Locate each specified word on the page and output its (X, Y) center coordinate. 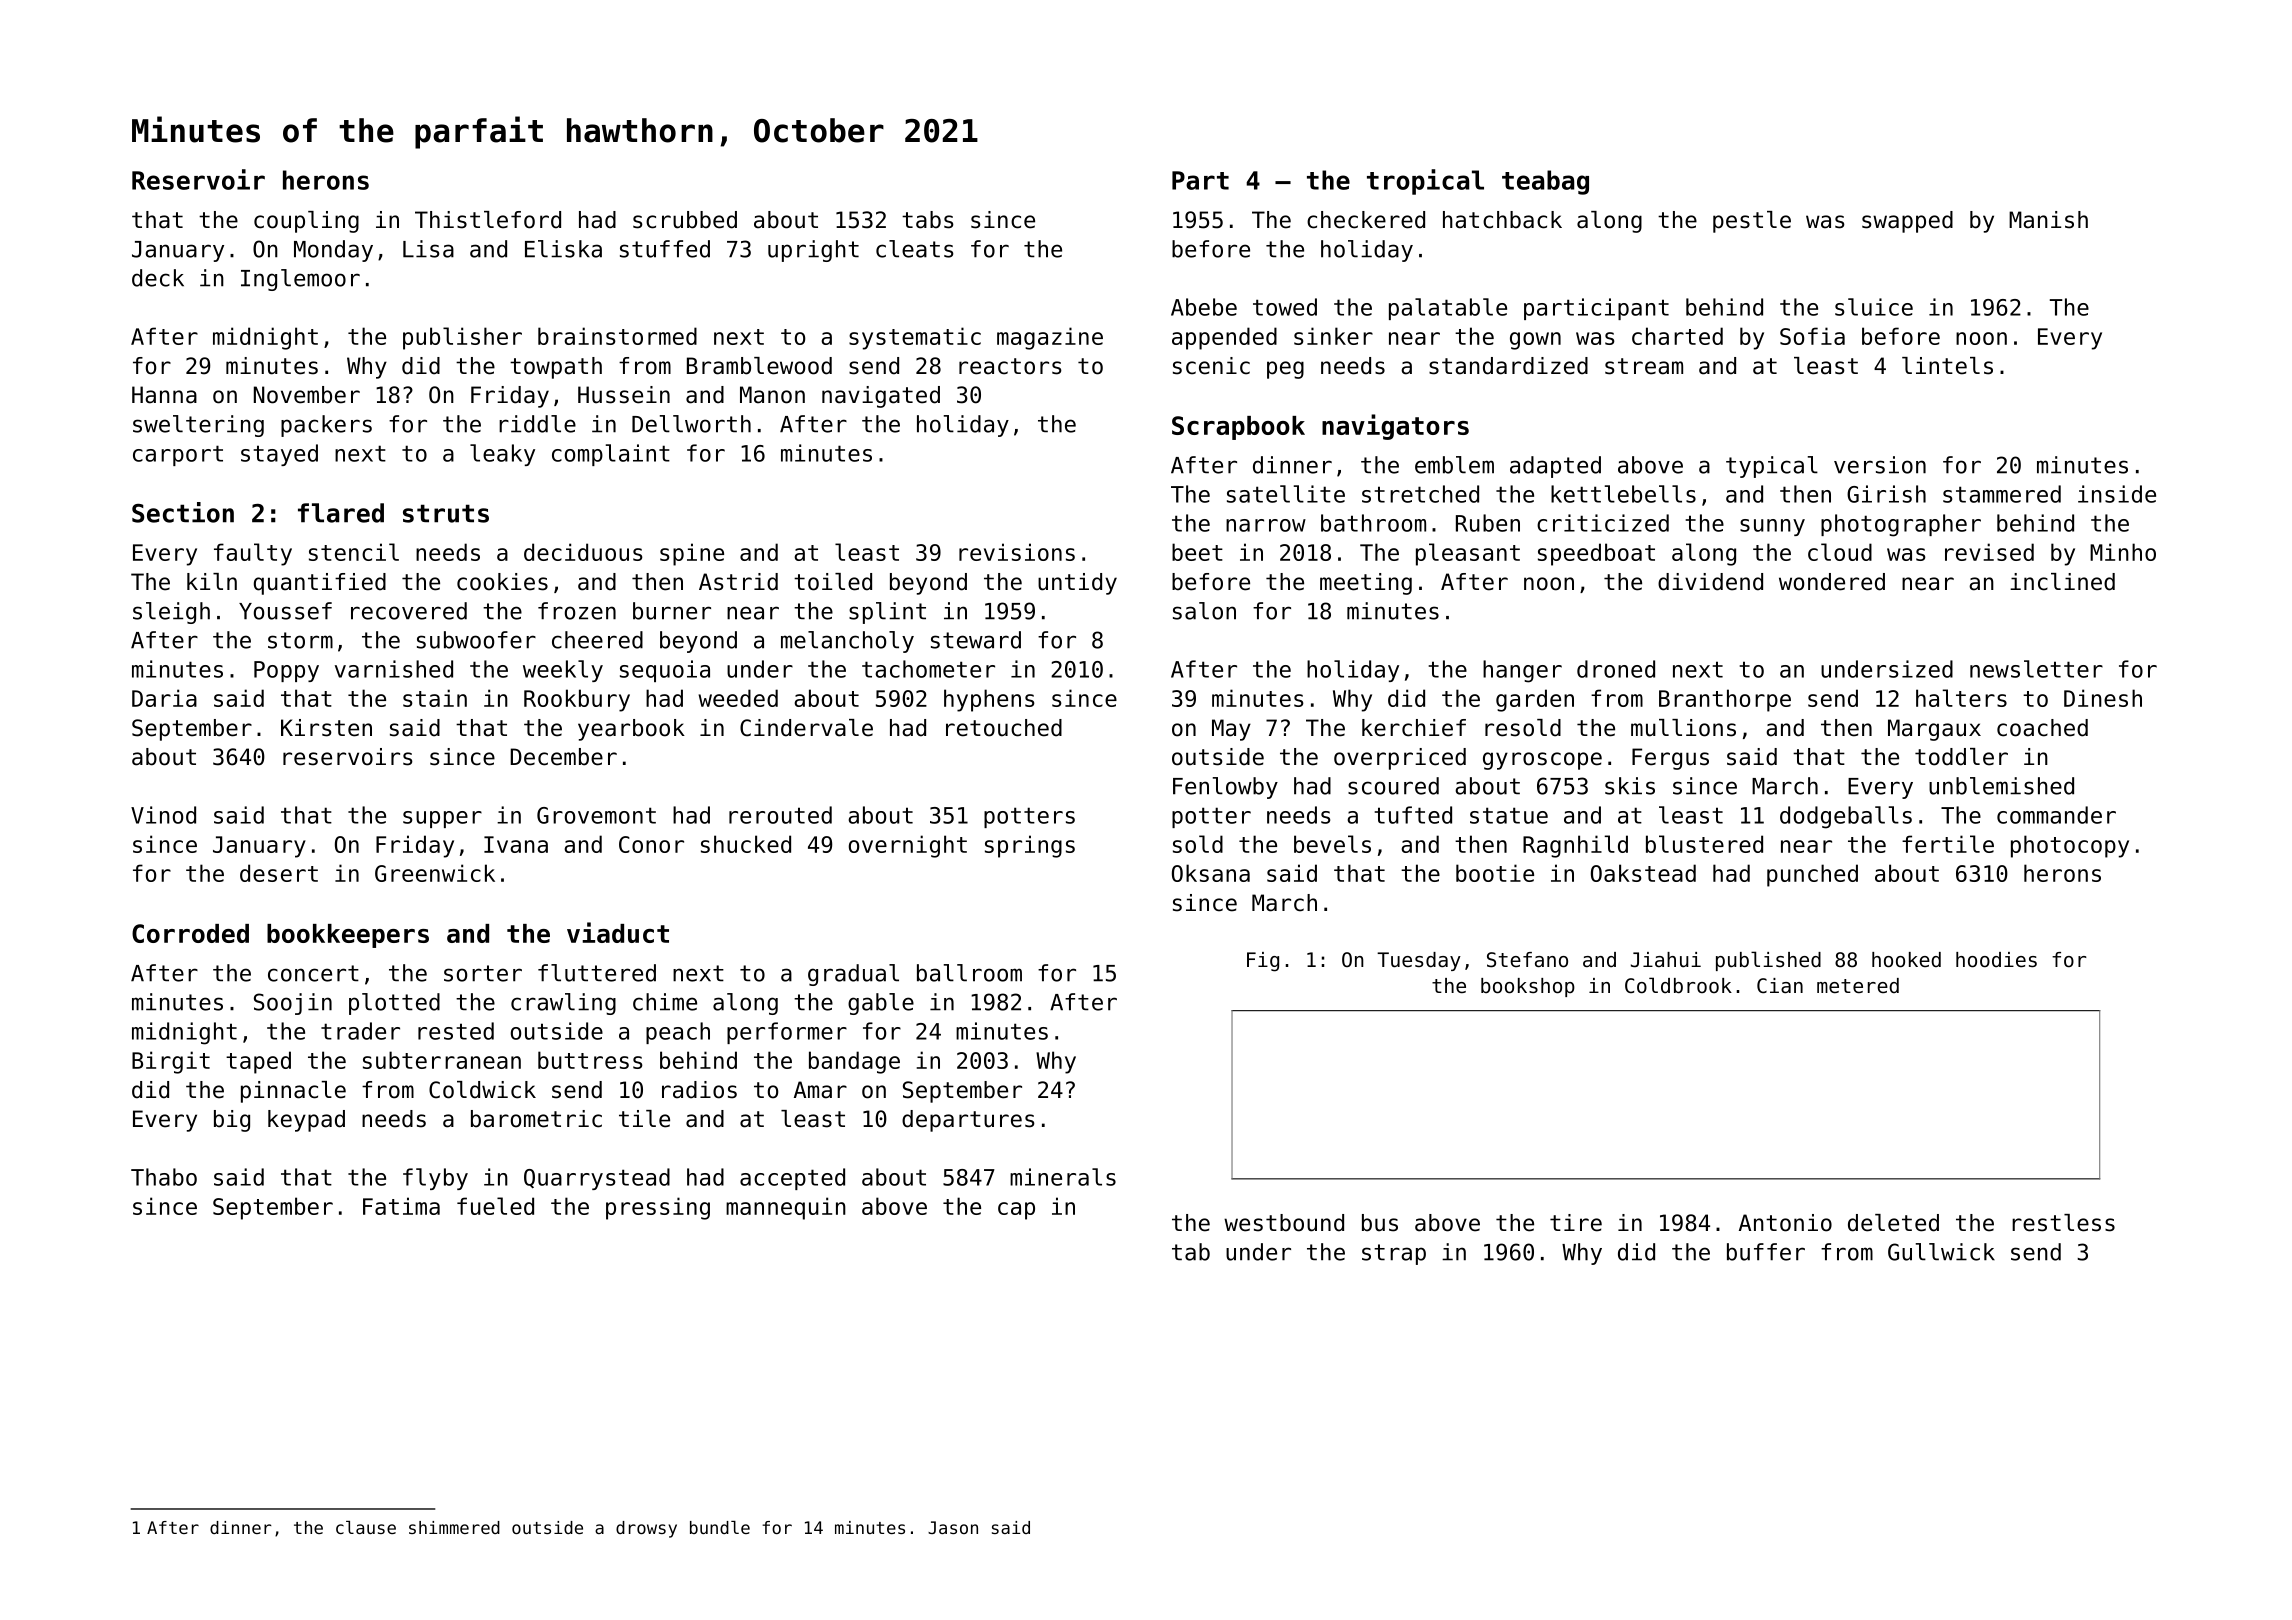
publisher (462, 338)
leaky (502, 455)
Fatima (401, 1206)
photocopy (2070, 846)
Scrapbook (1238, 428)
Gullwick (1941, 1252)
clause (366, 1527)
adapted (1555, 467)
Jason (953, 1527)
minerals (1063, 1177)
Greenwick (435, 873)
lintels (1947, 366)
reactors (1010, 366)
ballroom (969, 973)
